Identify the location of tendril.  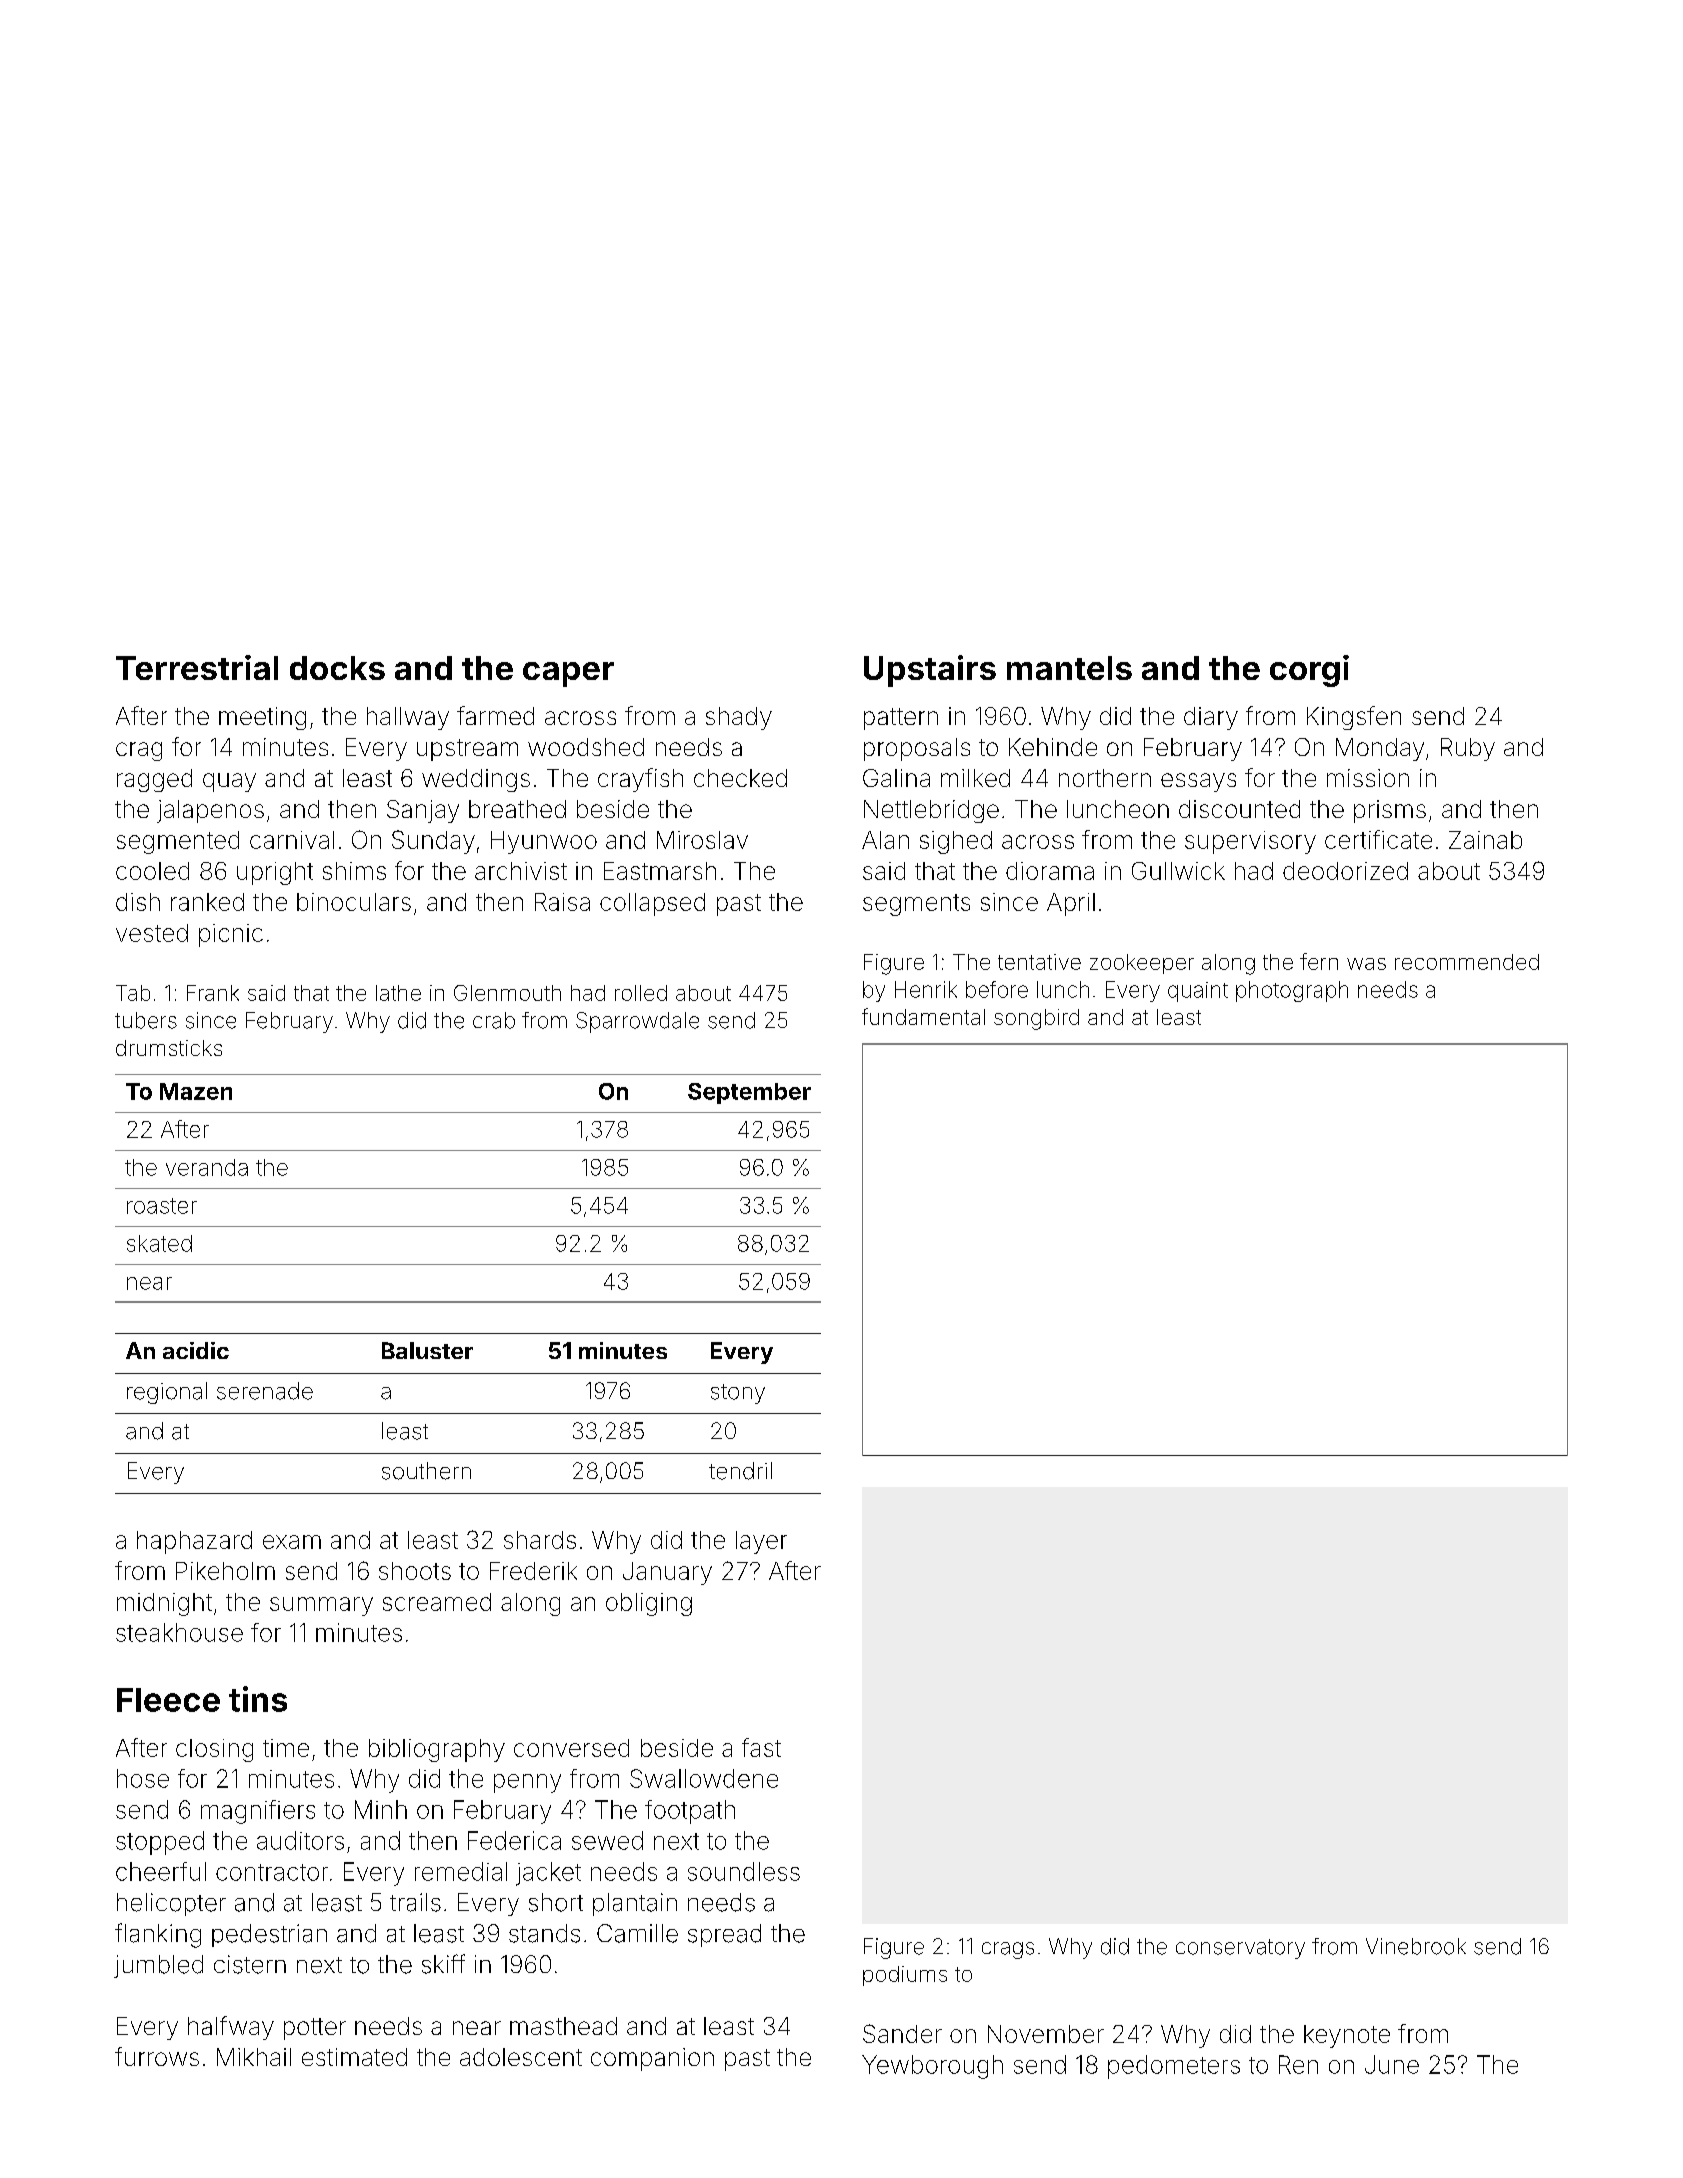
(740, 1471).
